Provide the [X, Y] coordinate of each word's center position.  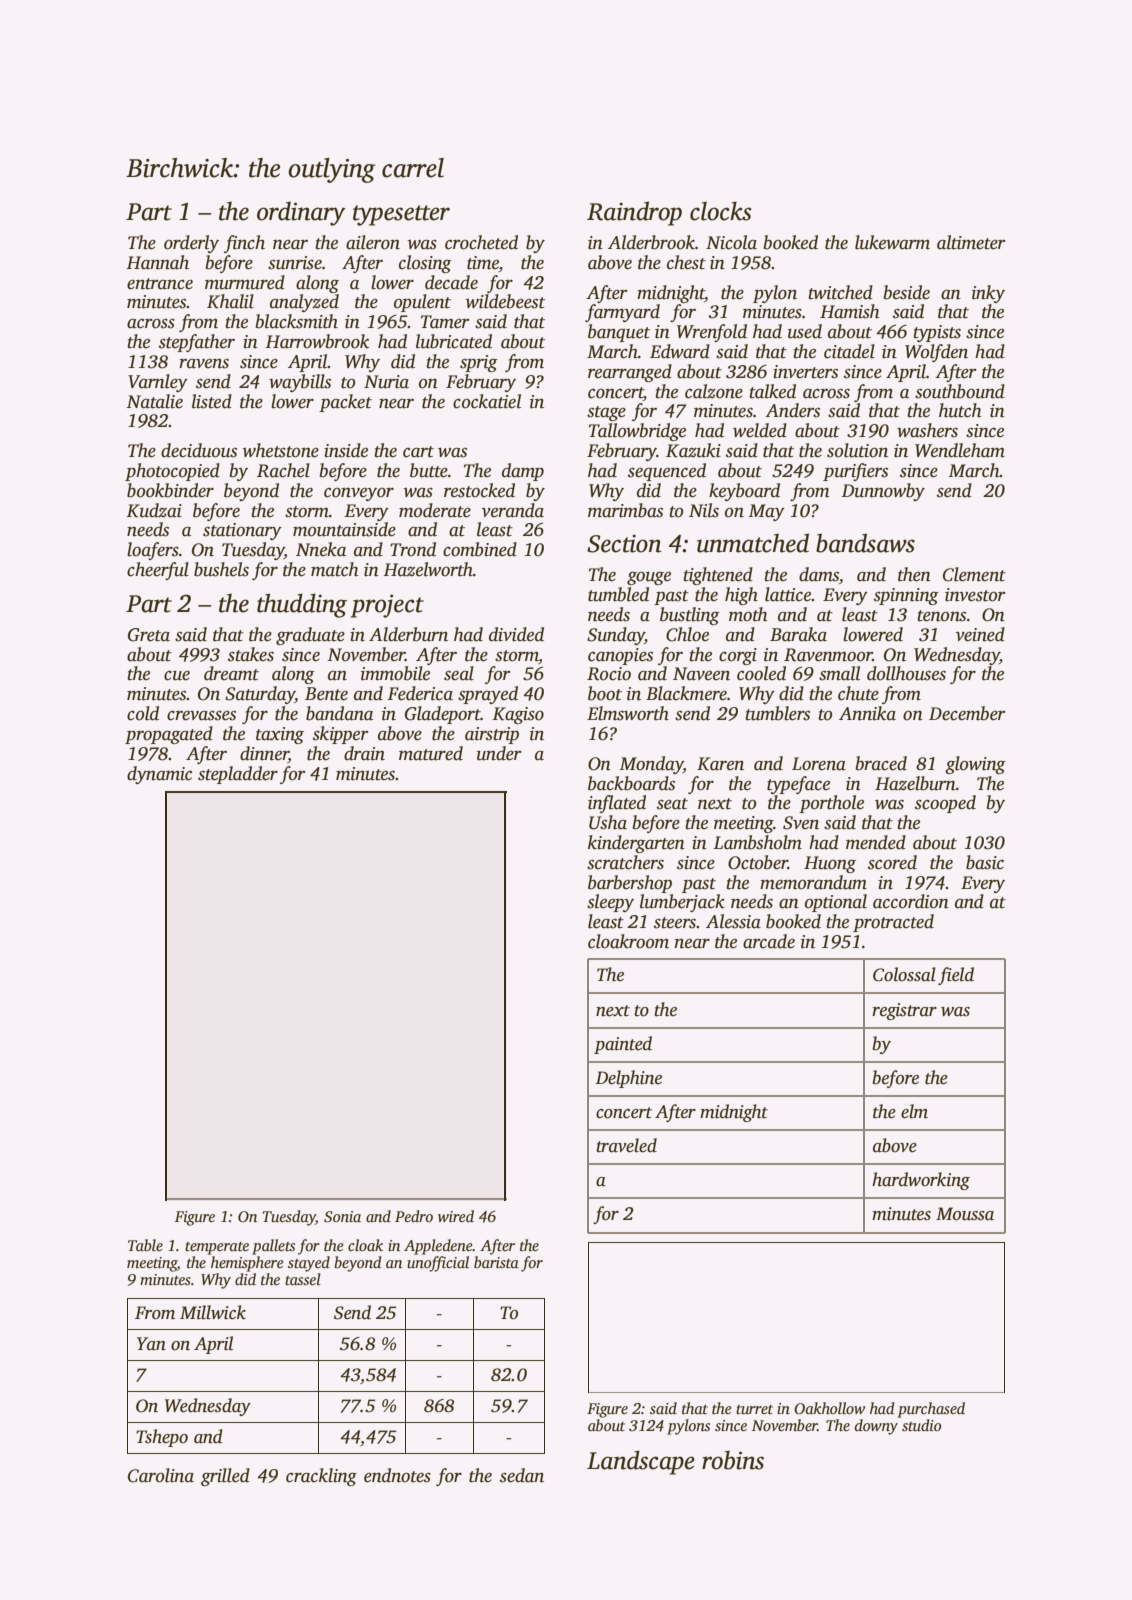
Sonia [342, 1217]
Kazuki [693, 450]
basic [985, 862]
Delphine [629, 1079]
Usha [608, 822]
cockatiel [487, 401]
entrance [160, 284]
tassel [303, 1279]
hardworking [921, 1181]
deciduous [199, 450]
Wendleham [960, 450]
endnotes [397, 1475]
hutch [960, 410]
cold [143, 713]
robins [733, 1460]
